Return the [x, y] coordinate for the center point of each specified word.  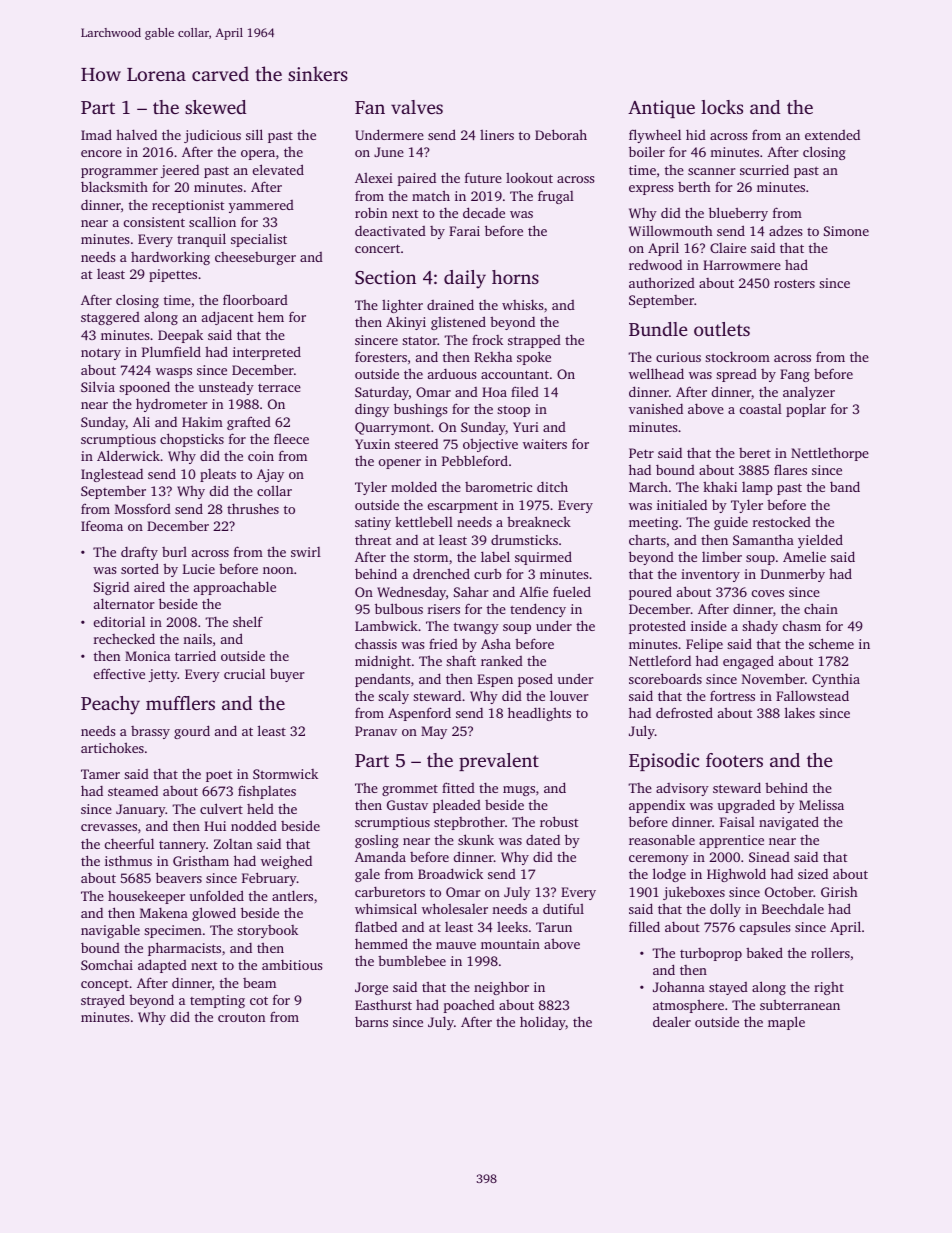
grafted [249, 423]
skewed [215, 107]
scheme [831, 643]
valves [417, 107]
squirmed [543, 558]
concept [105, 985]
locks [722, 107]
